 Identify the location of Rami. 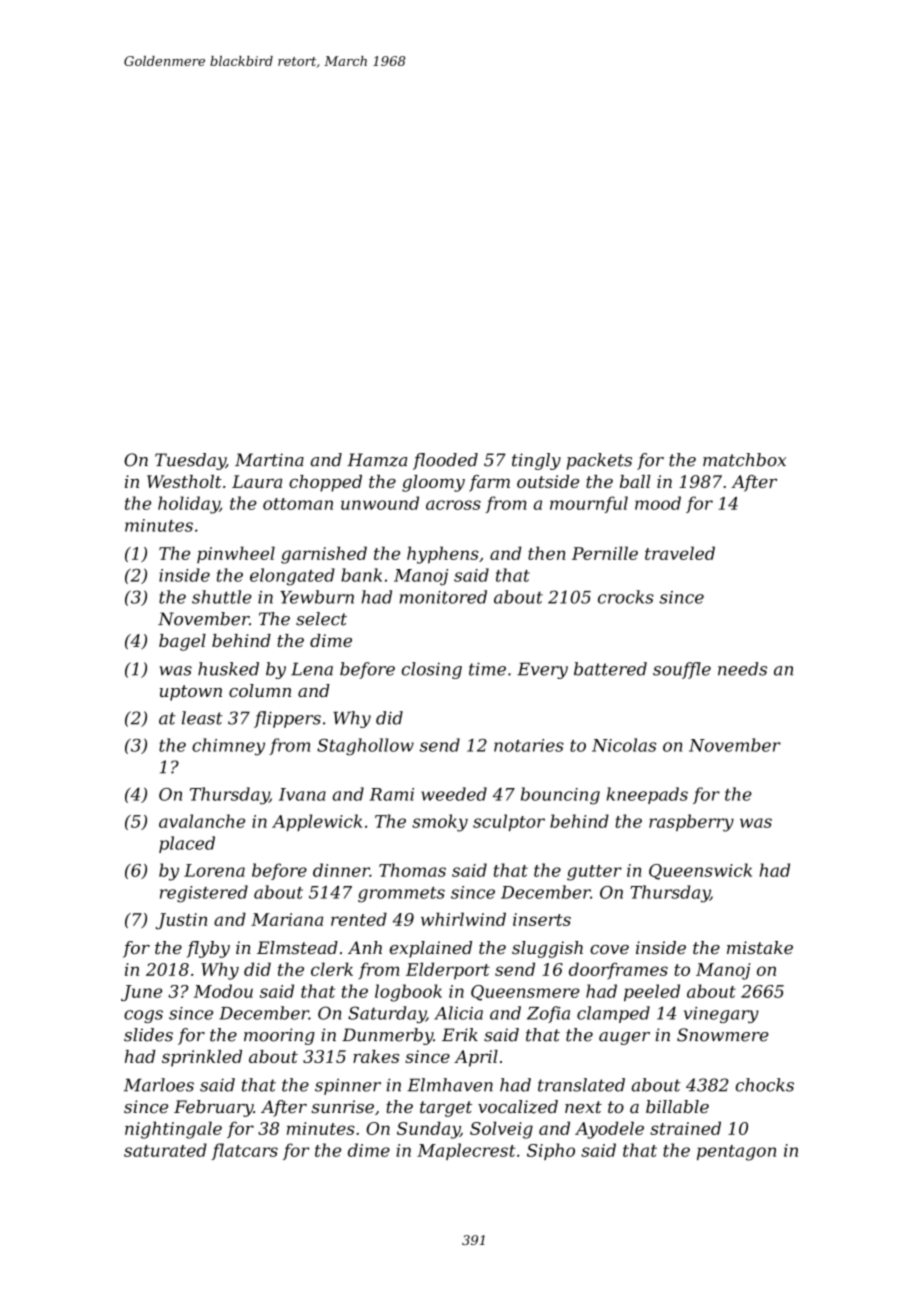
(392, 794).
